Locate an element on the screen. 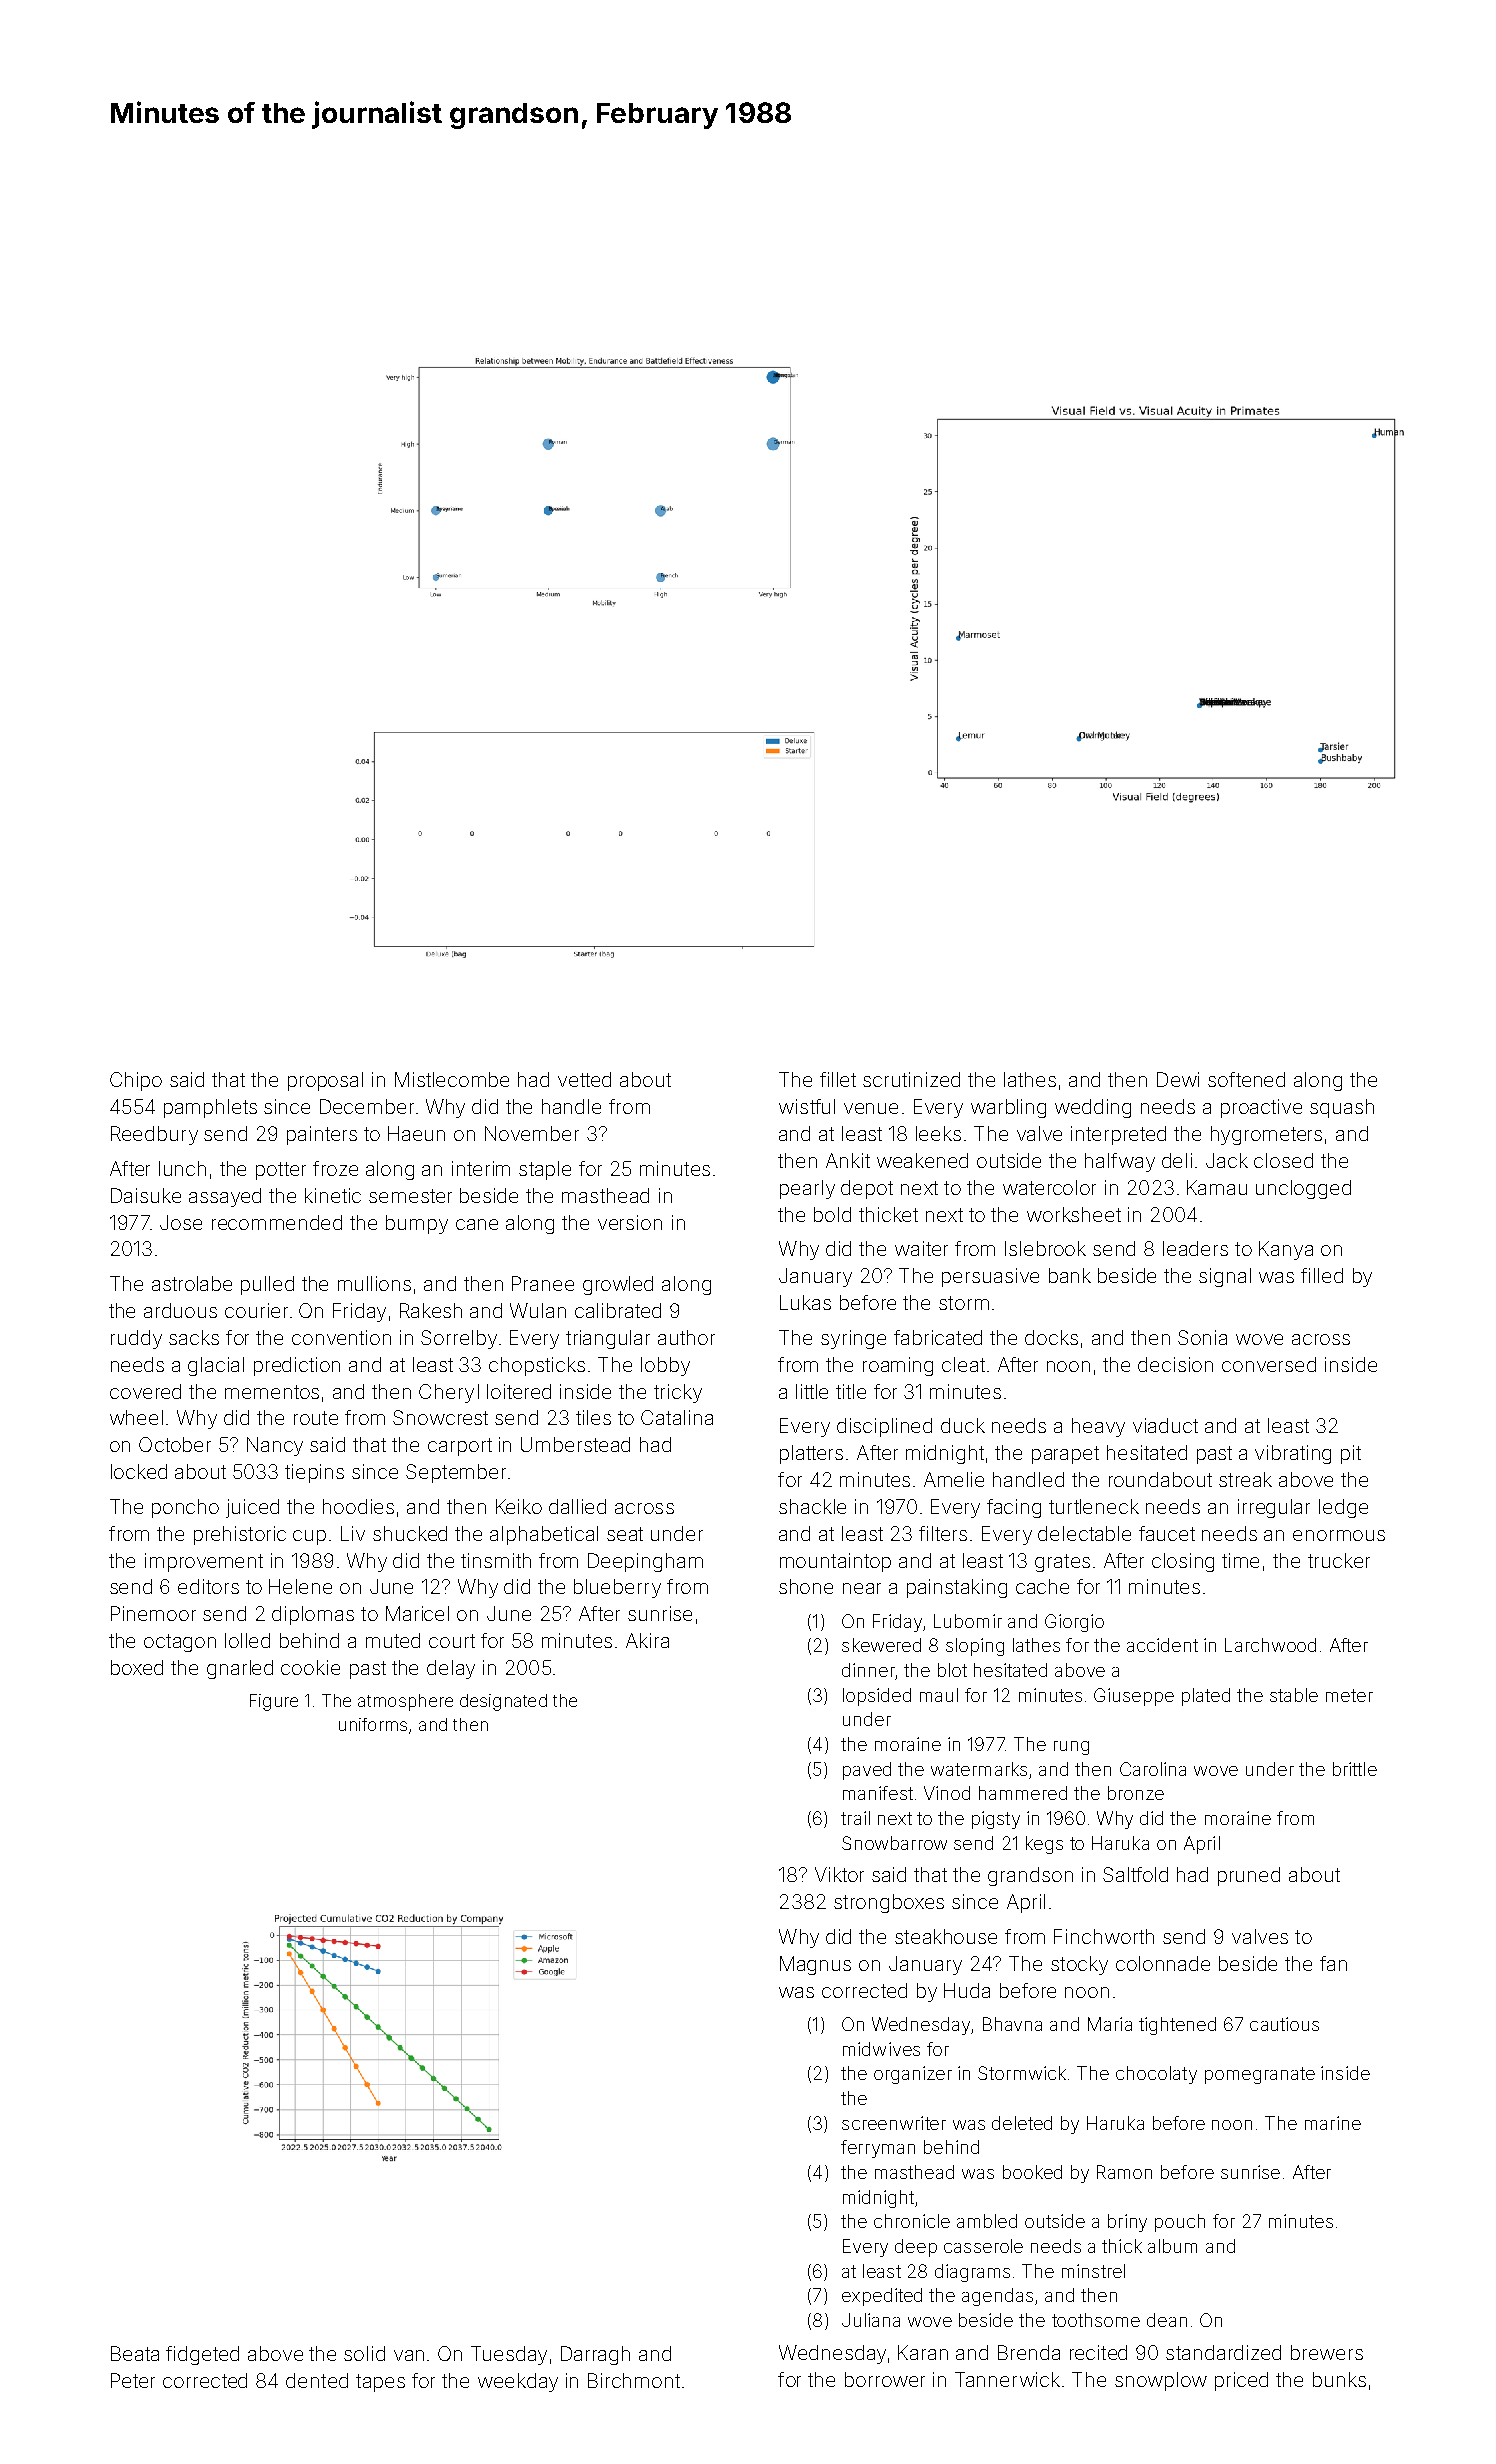  signal is located at coordinates (1225, 1277).
